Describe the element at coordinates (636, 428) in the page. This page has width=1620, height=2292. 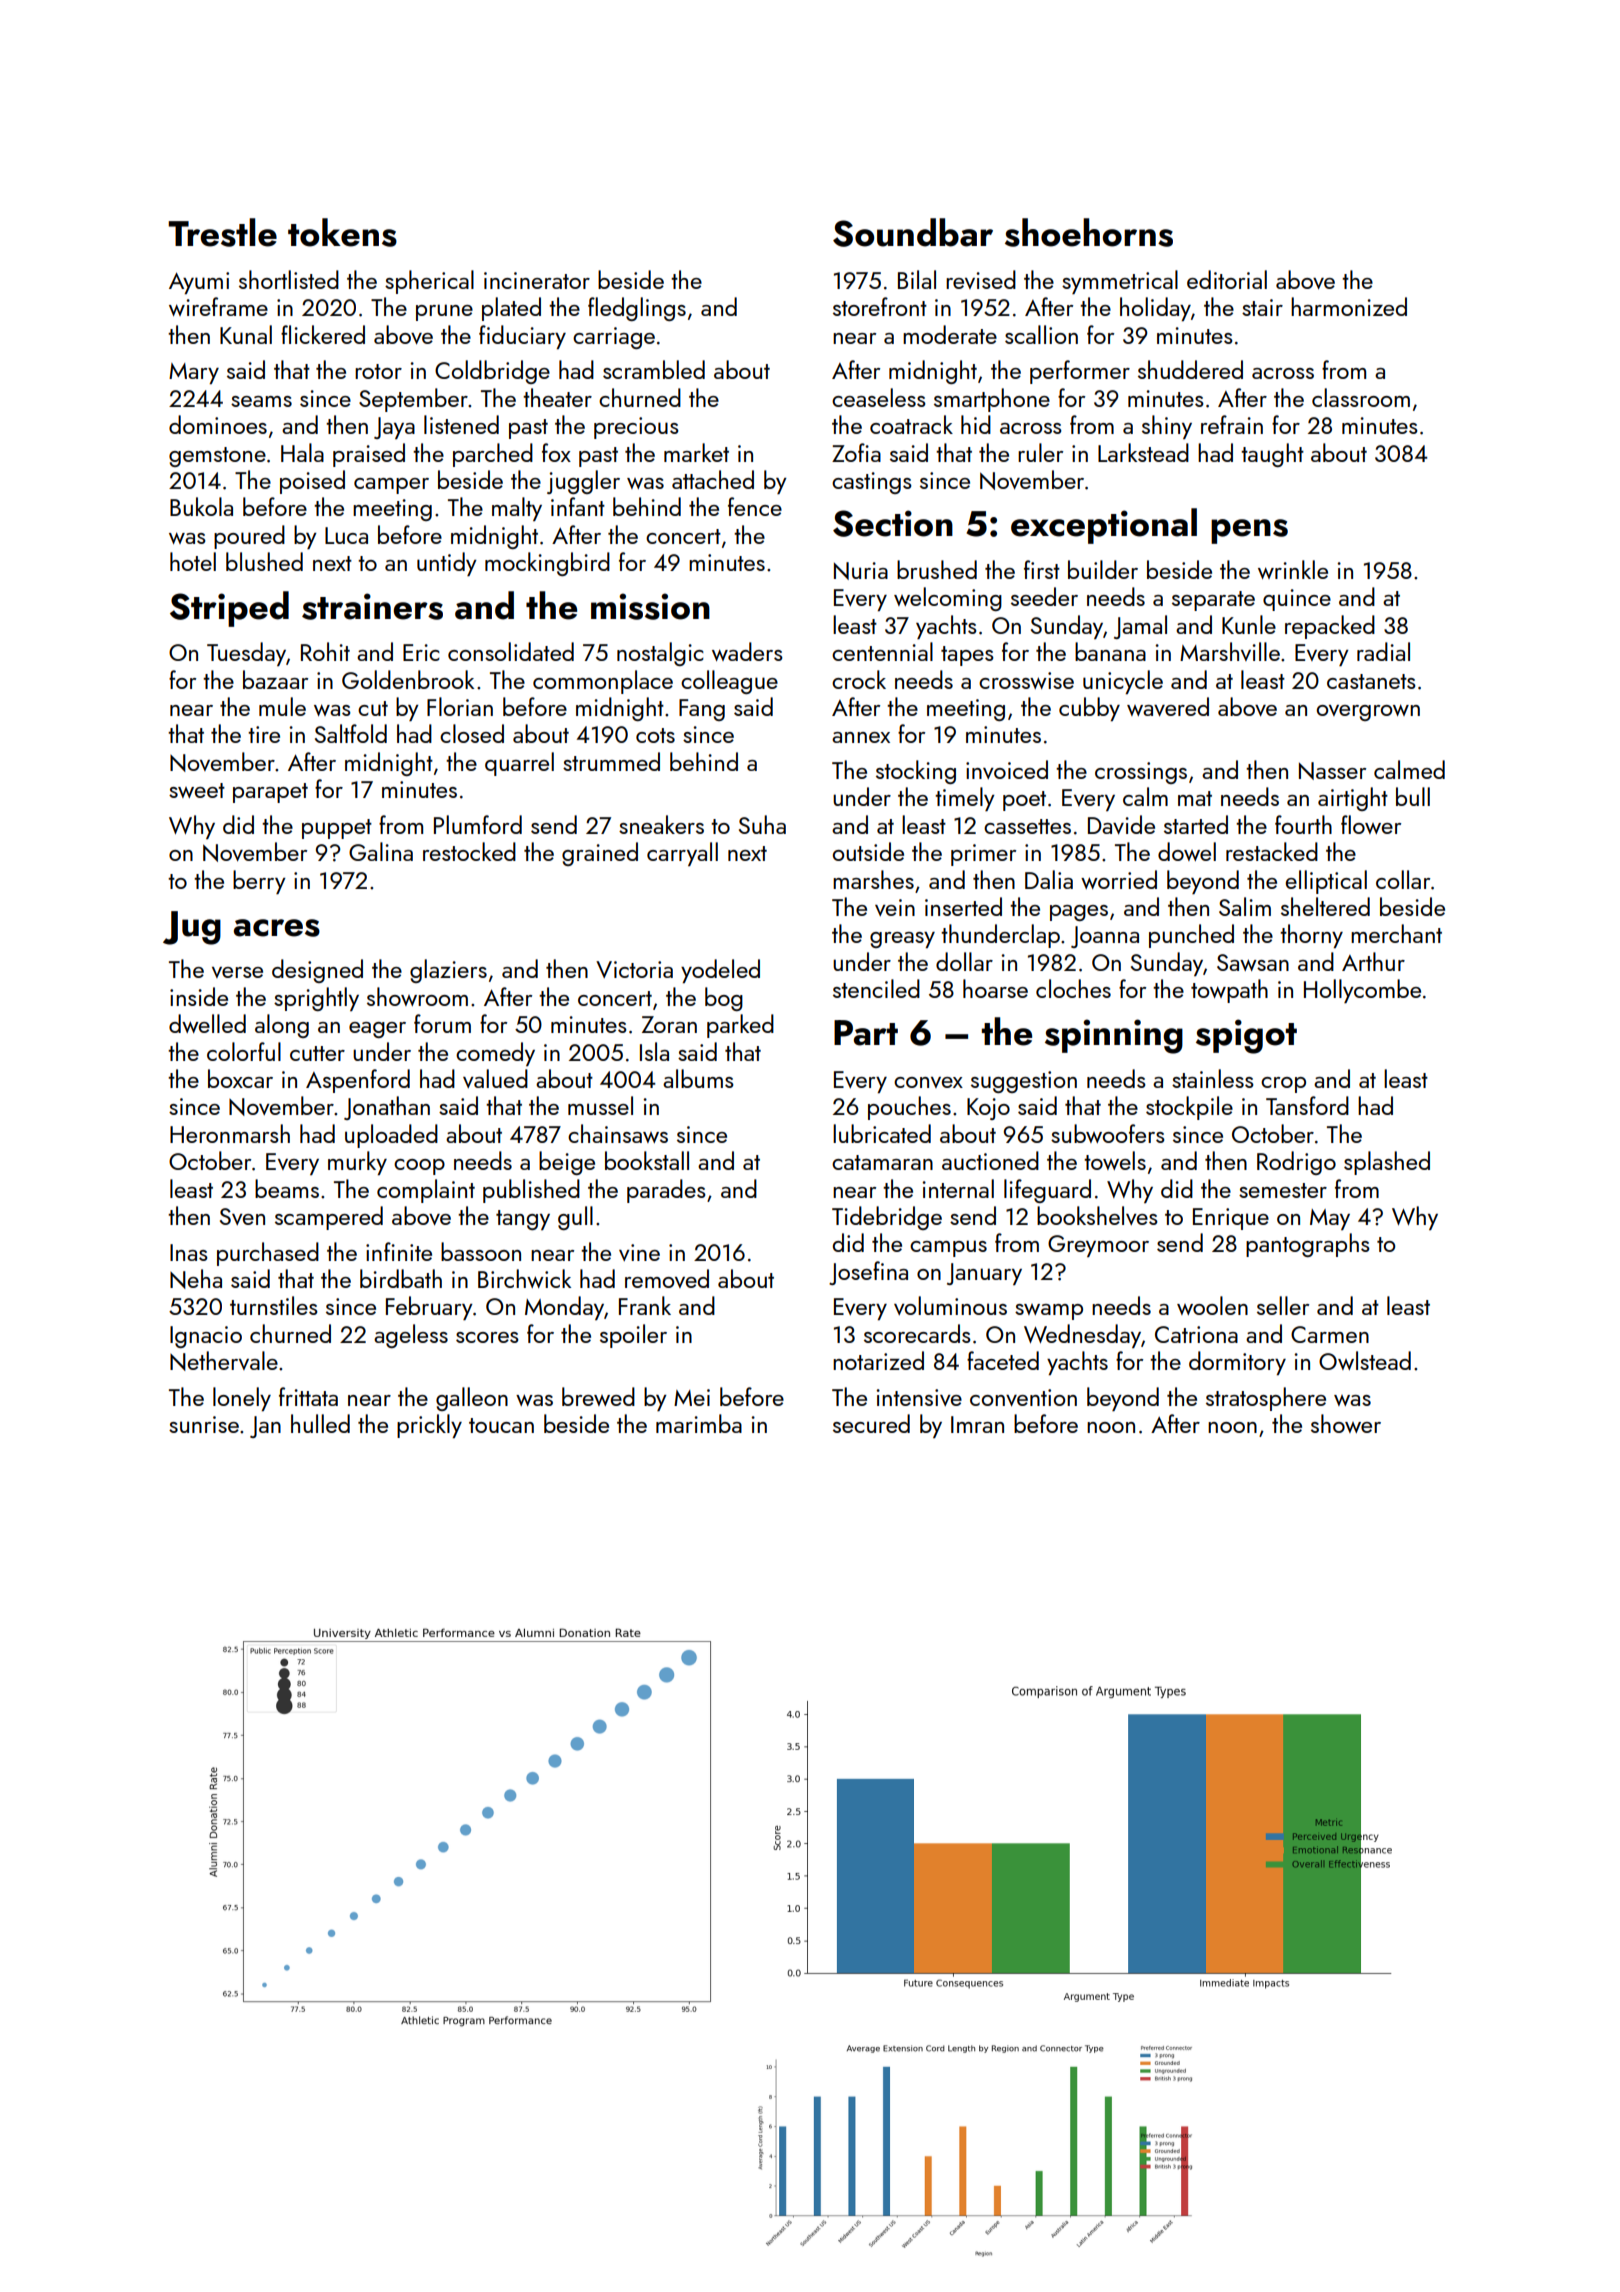
I see `precious` at that location.
